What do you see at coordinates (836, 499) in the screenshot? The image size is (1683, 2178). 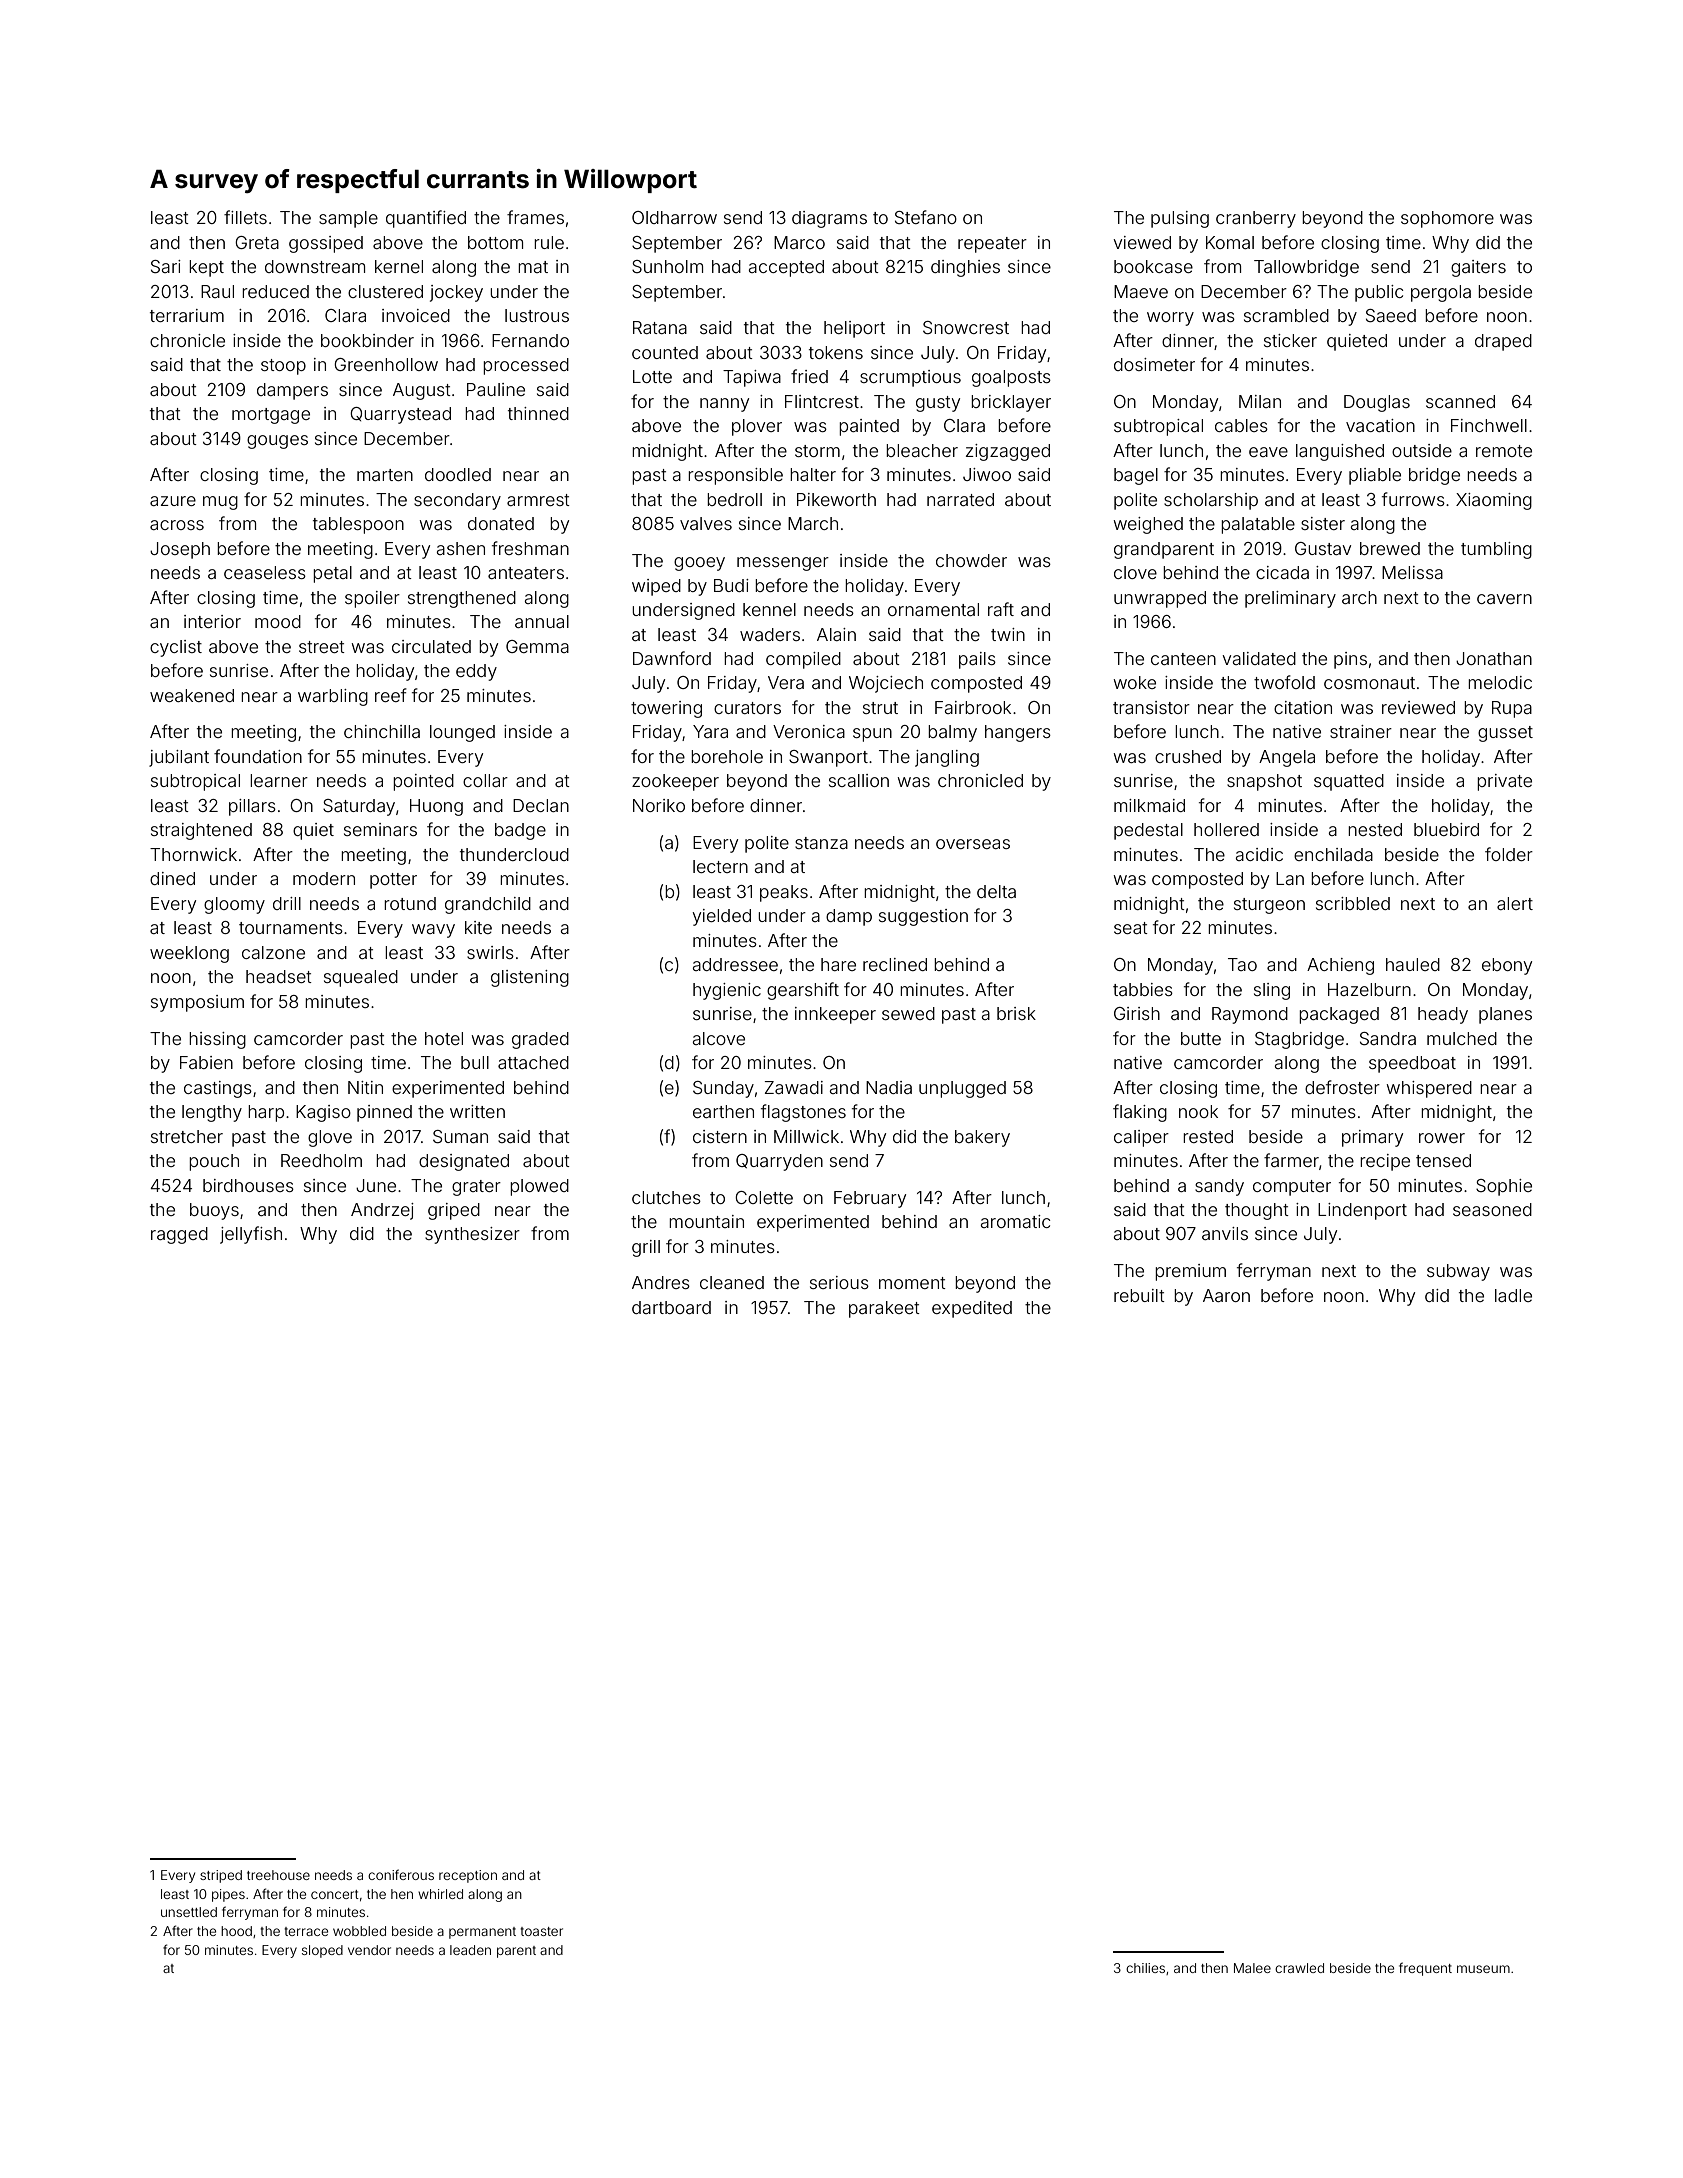 I see `Pikeworth` at bounding box center [836, 499].
